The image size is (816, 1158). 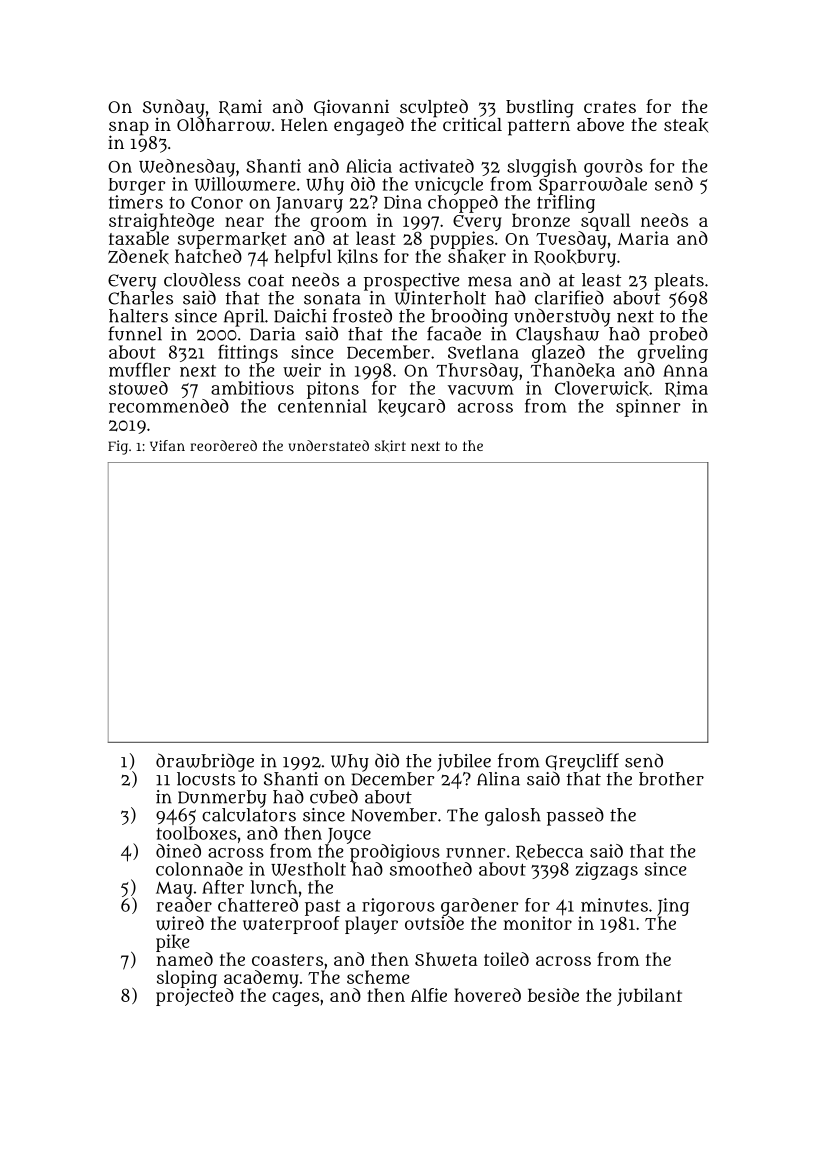 I want to click on frosted, so click(x=362, y=315).
